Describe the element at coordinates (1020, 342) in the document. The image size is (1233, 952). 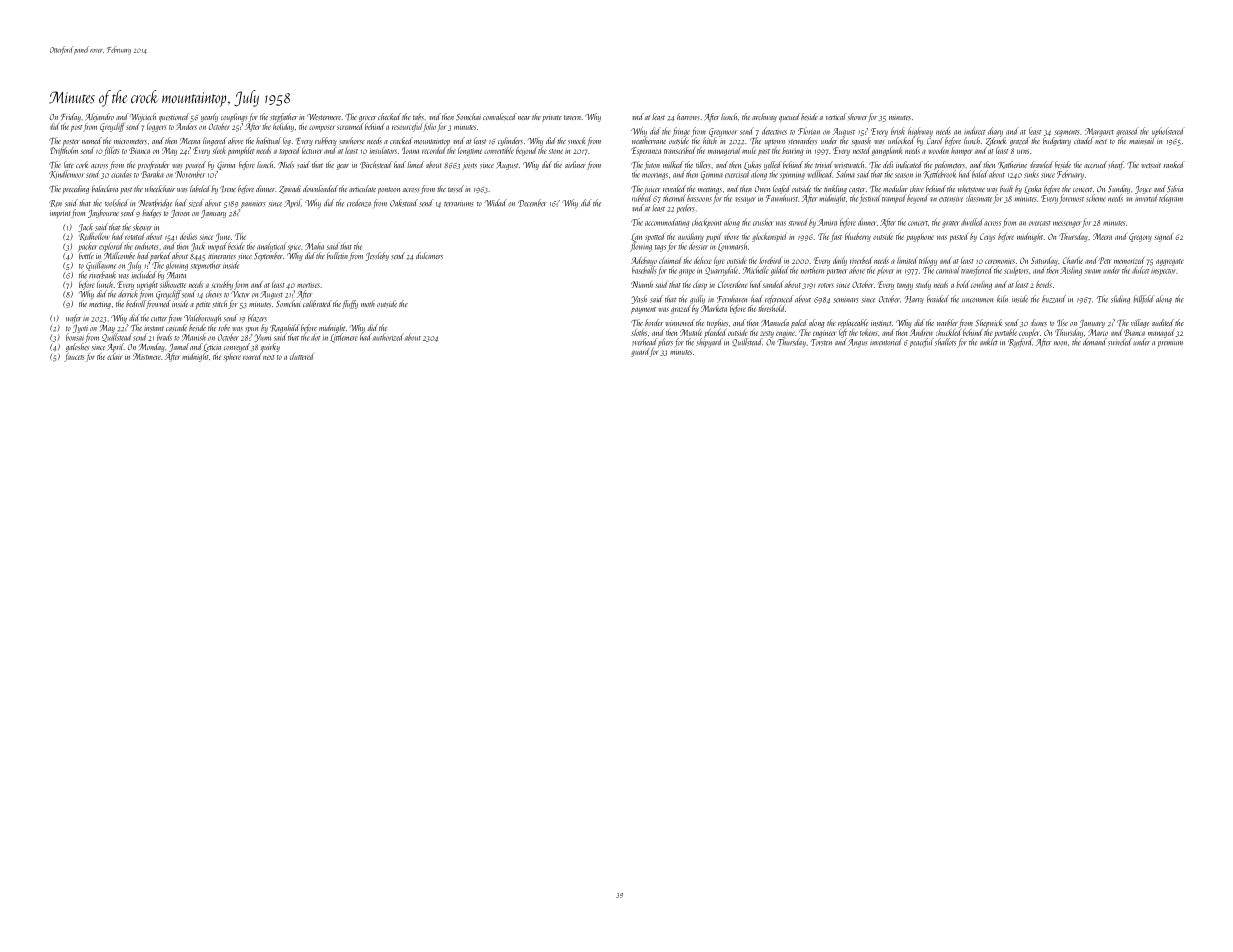
I see `Ryeford` at that location.
